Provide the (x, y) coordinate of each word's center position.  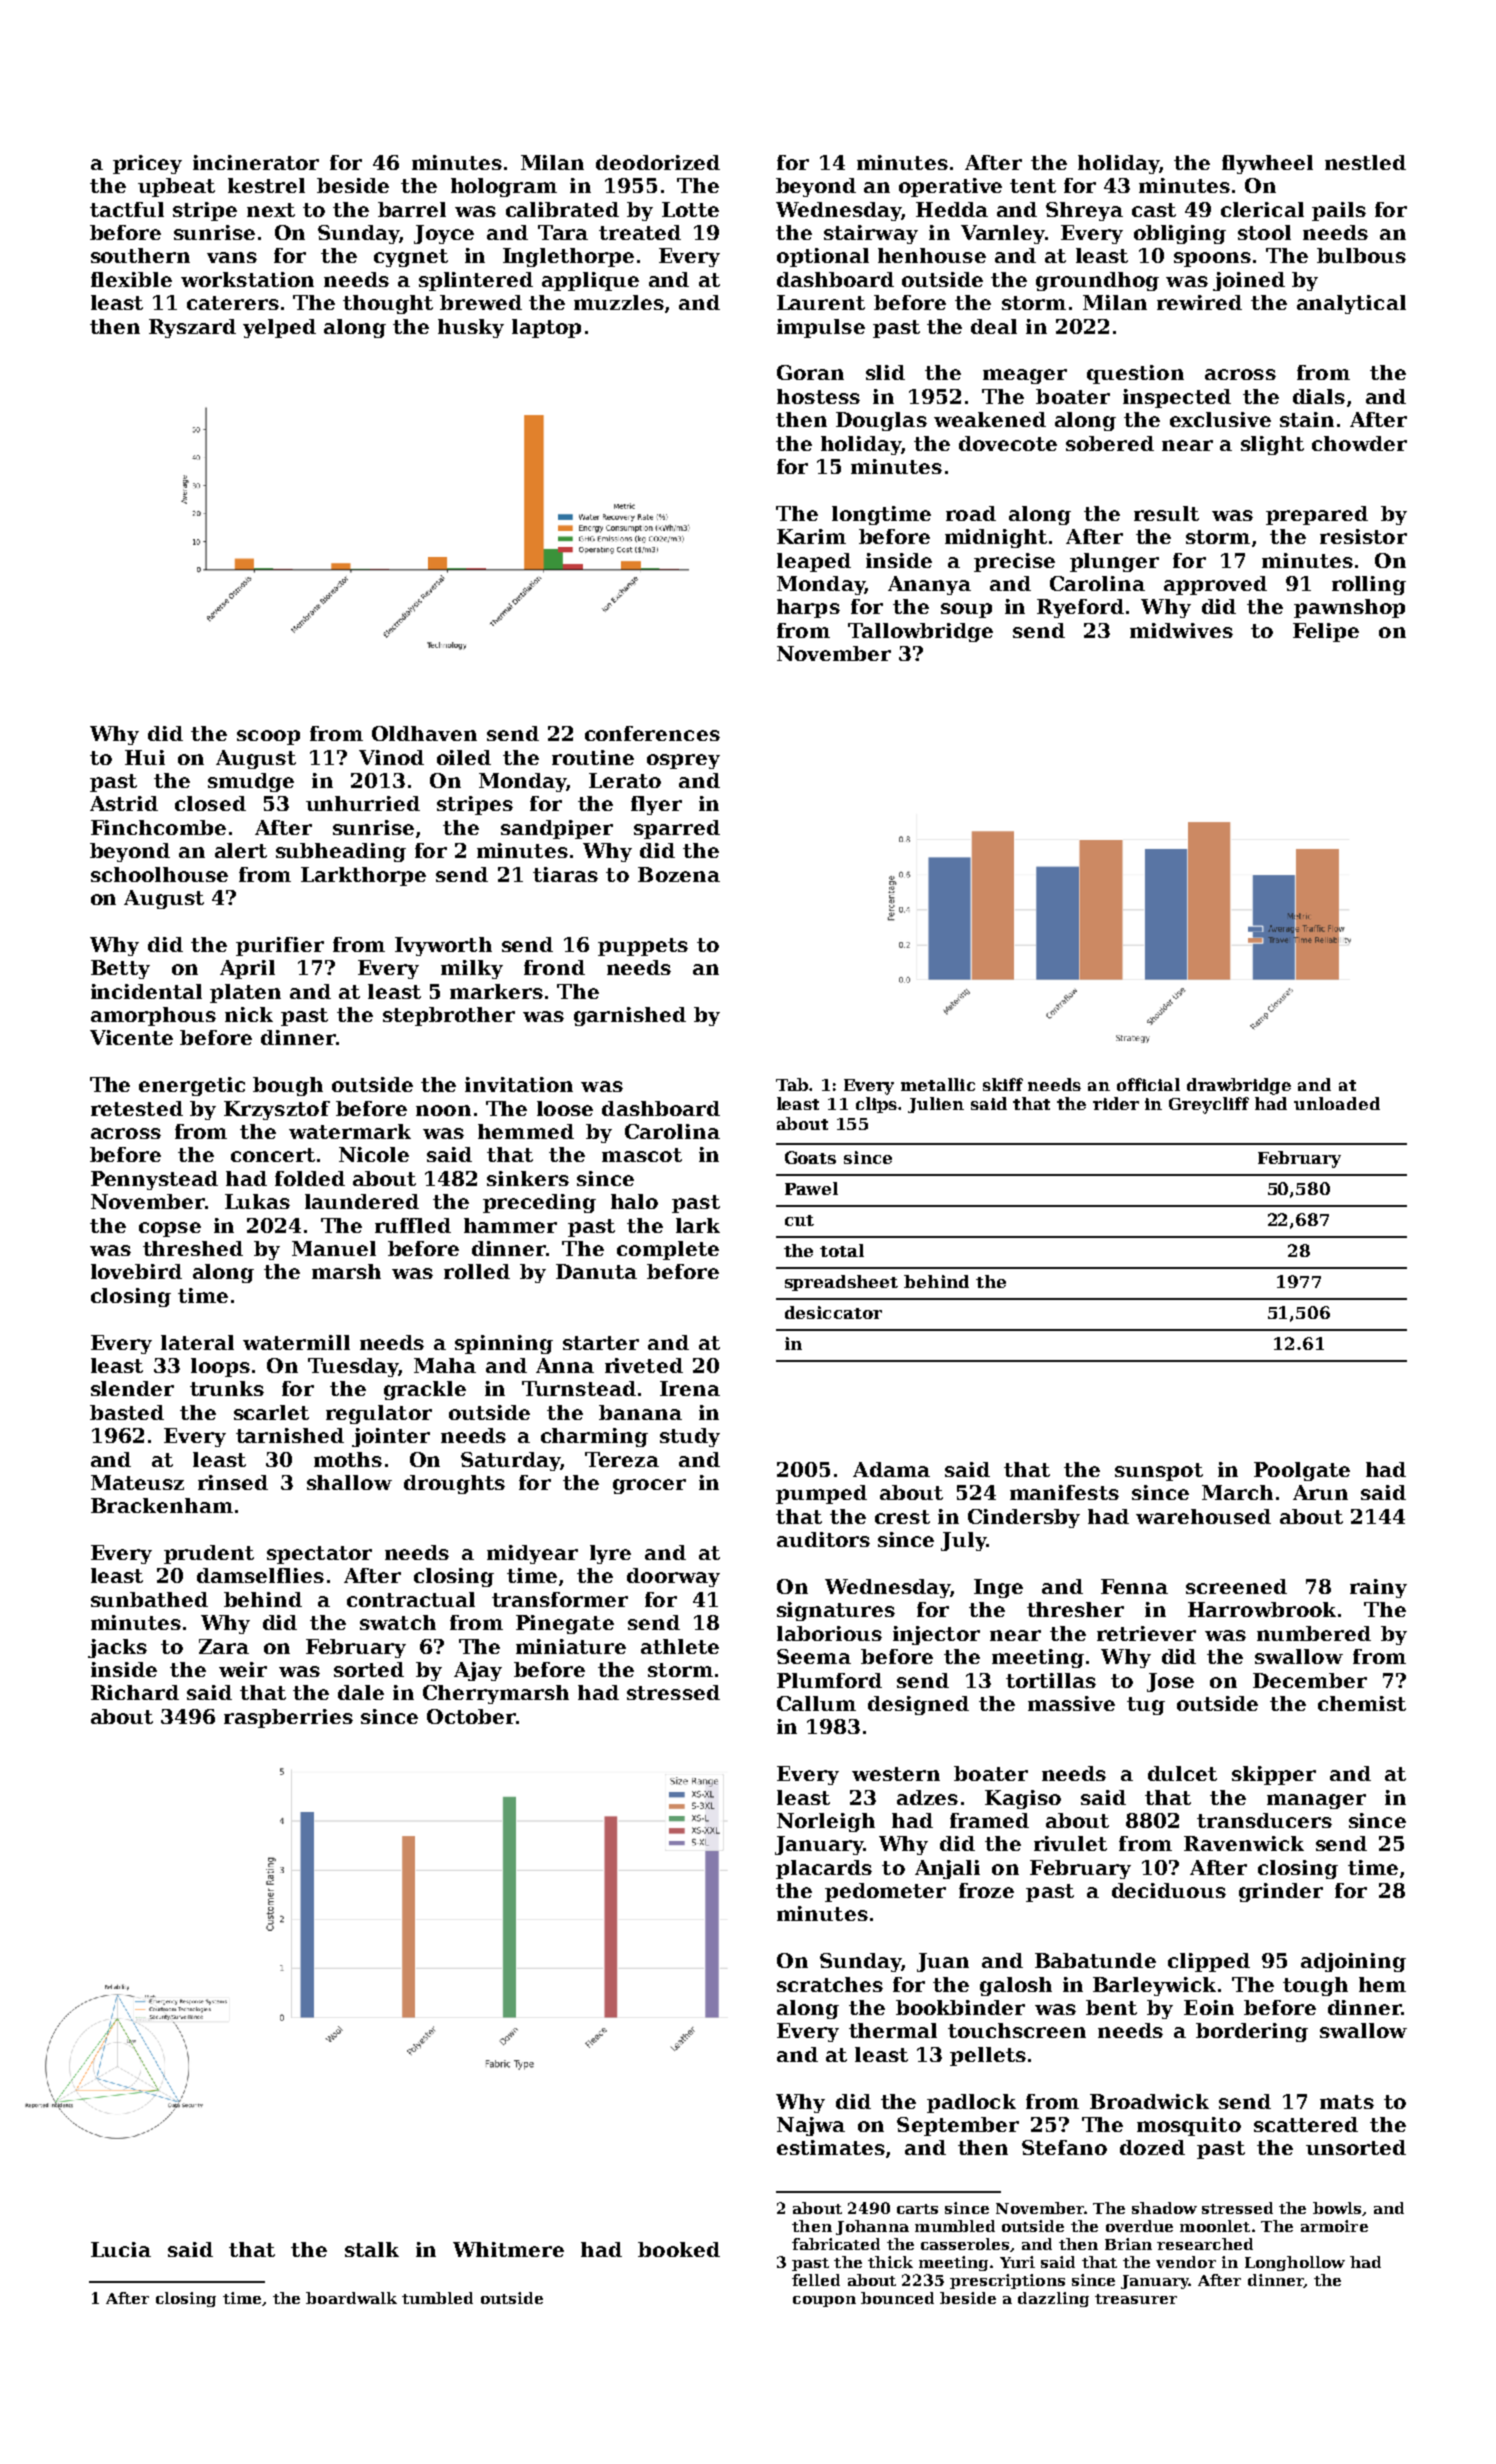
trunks (227, 1388)
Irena (690, 1388)
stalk (372, 2249)
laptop (546, 328)
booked (679, 2249)
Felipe (1326, 632)
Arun (1320, 1492)
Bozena (679, 874)
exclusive (1220, 419)
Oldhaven (424, 733)
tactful (127, 209)
